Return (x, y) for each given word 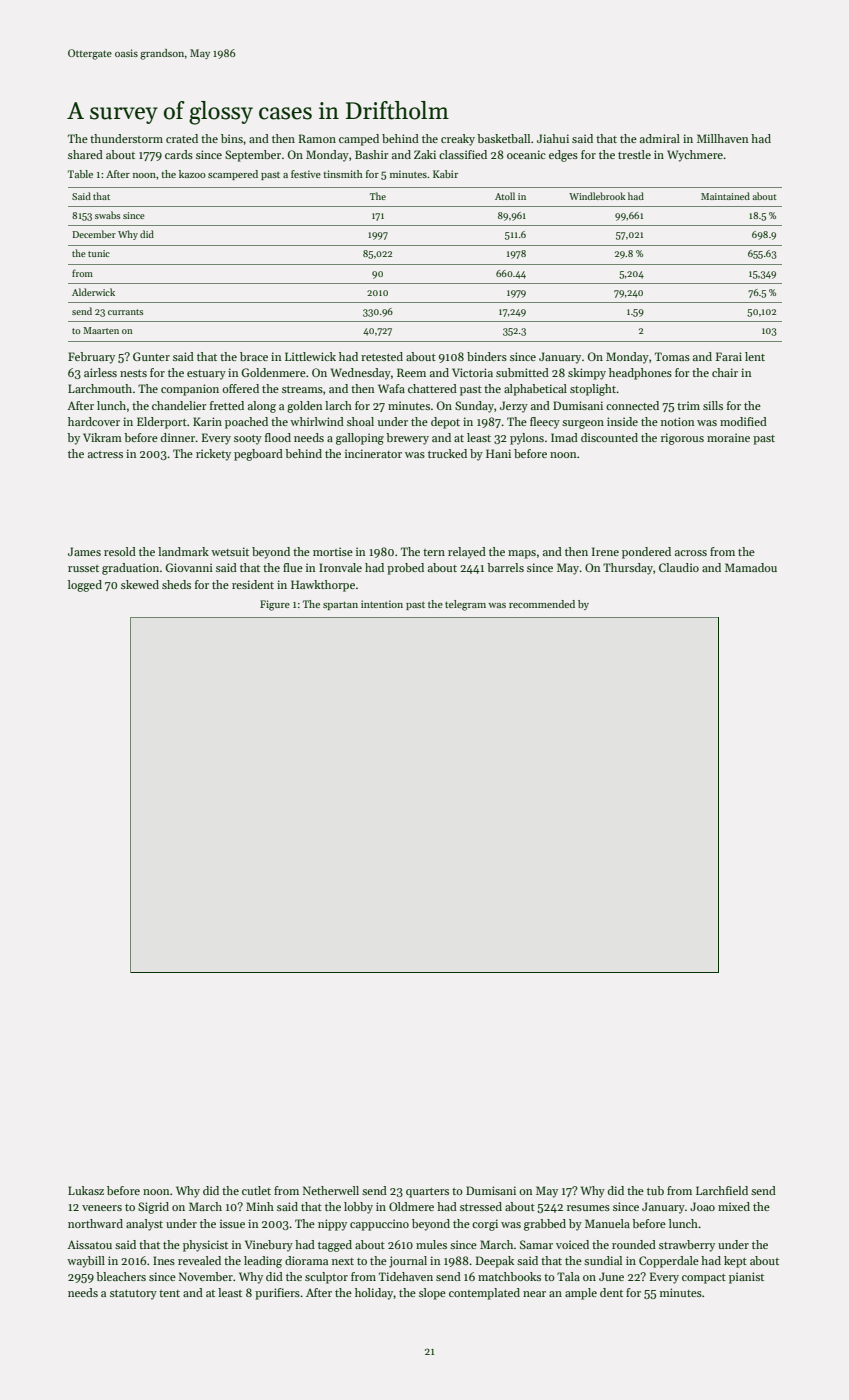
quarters (427, 1193)
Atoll (505, 196)
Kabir (445, 174)
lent (755, 356)
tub (655, 1190)
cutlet (256, 1190)
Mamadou (751, 567)
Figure (275, 605)
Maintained (725, 196)
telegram (465, 605)
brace (254, 356)
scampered (233, 175)
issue (232, 1223)
